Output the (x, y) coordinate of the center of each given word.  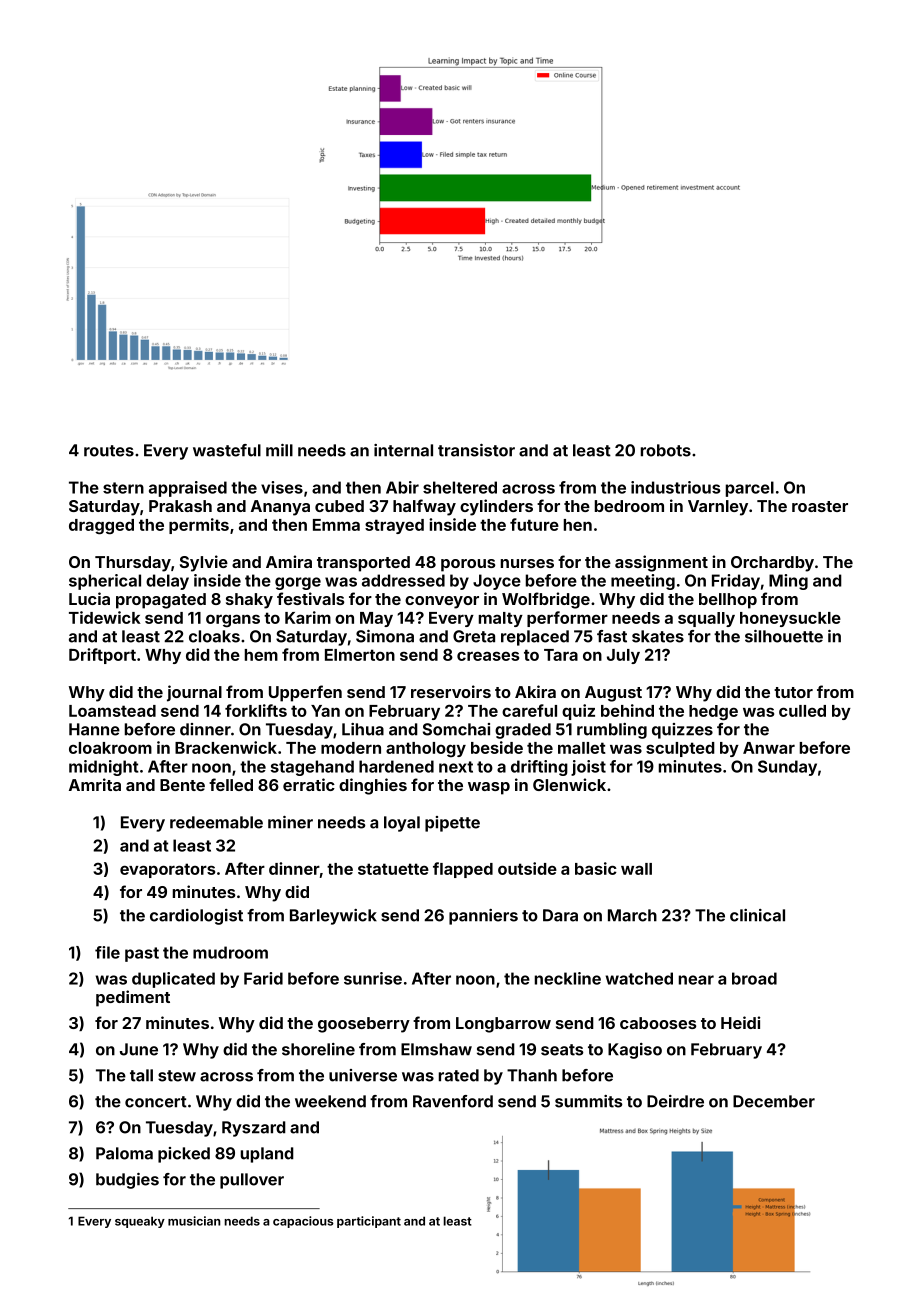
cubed (339, 506)
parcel (750, 489)
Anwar (769, 748)
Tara (561, 655)
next (456, 767)
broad (754, 978)
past (142, 954)
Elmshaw (436, 1049)
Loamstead (112, 711)
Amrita (95, 784)
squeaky (140, 1222)
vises (282, 487)
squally (706, 619)
